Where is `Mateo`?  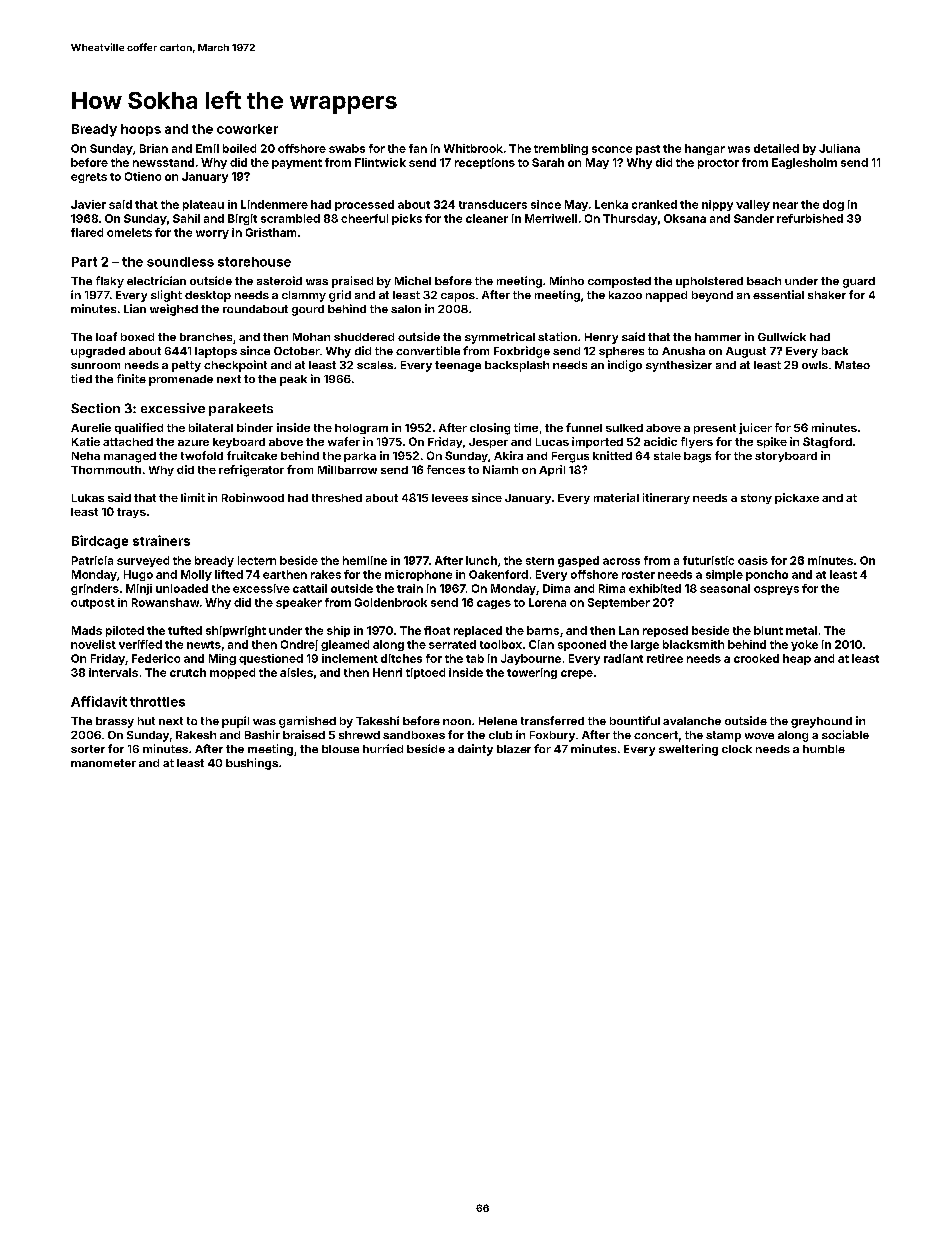 Mateo is located at coordinates (852, 365).
